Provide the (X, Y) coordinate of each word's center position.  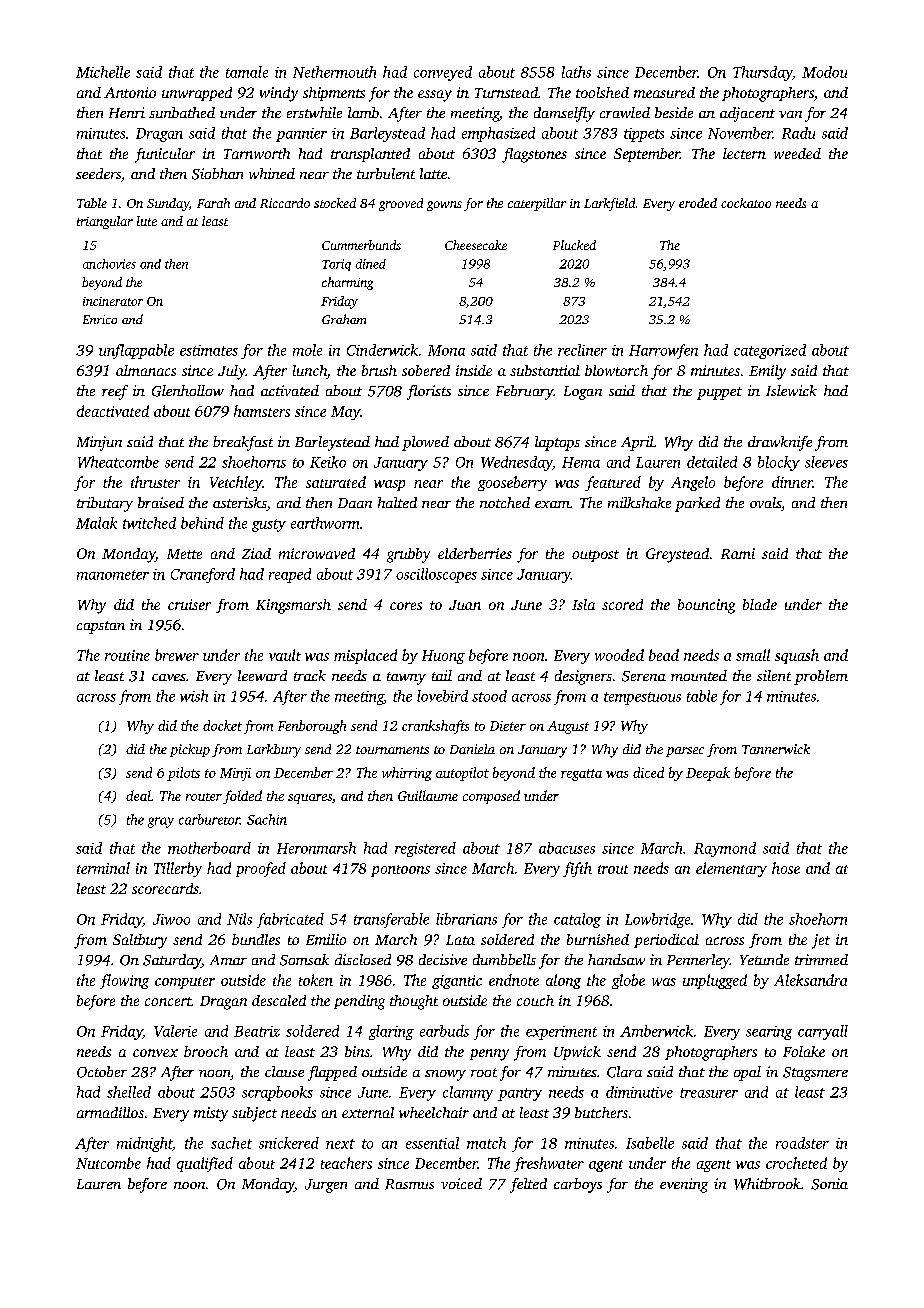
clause (284, 1071)
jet (821, 941)
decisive (443, 959)
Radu (798, 133)
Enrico (100, 319)
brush (379, 370)
